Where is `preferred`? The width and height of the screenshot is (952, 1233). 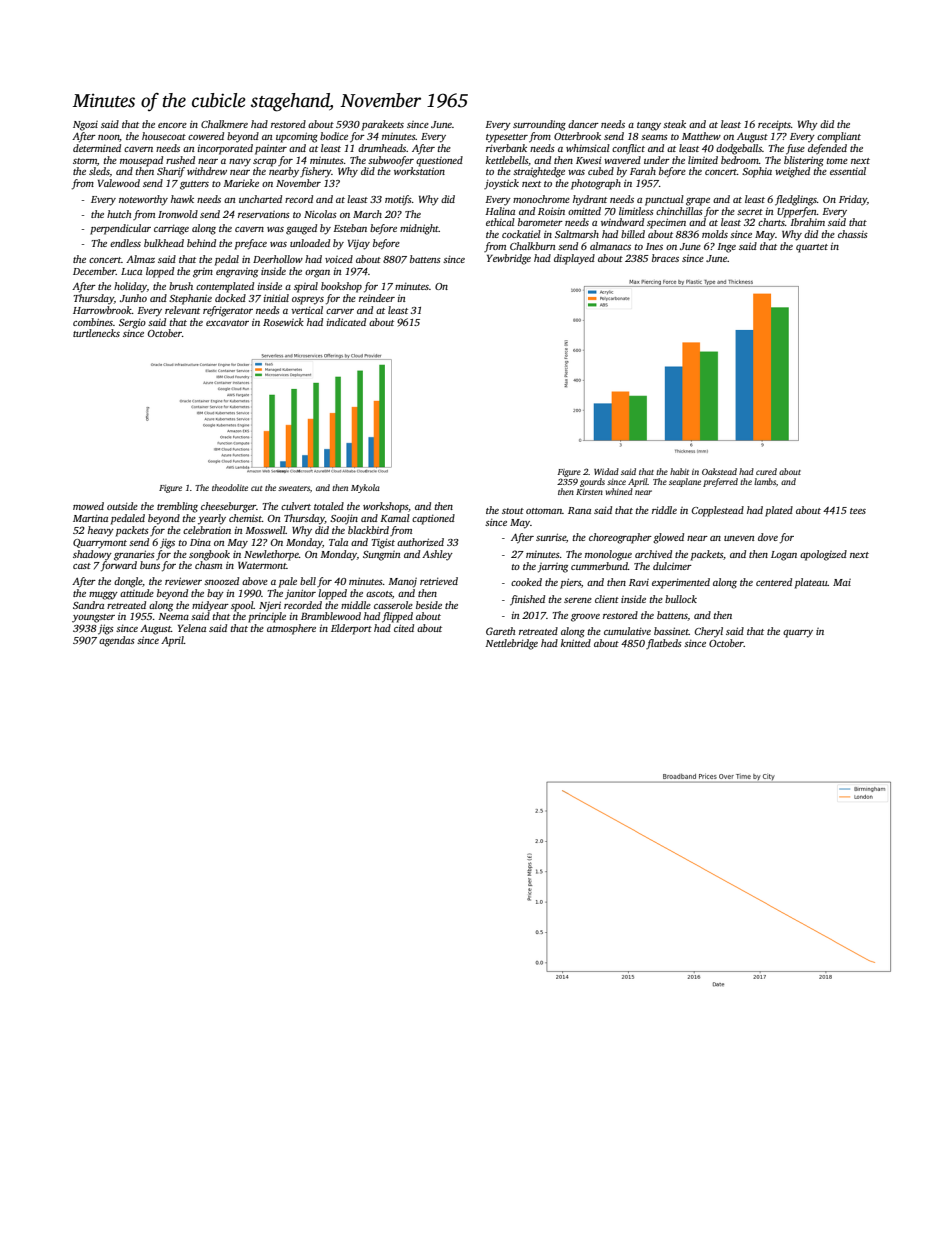
preferred is located at coordinates (720, 482).
